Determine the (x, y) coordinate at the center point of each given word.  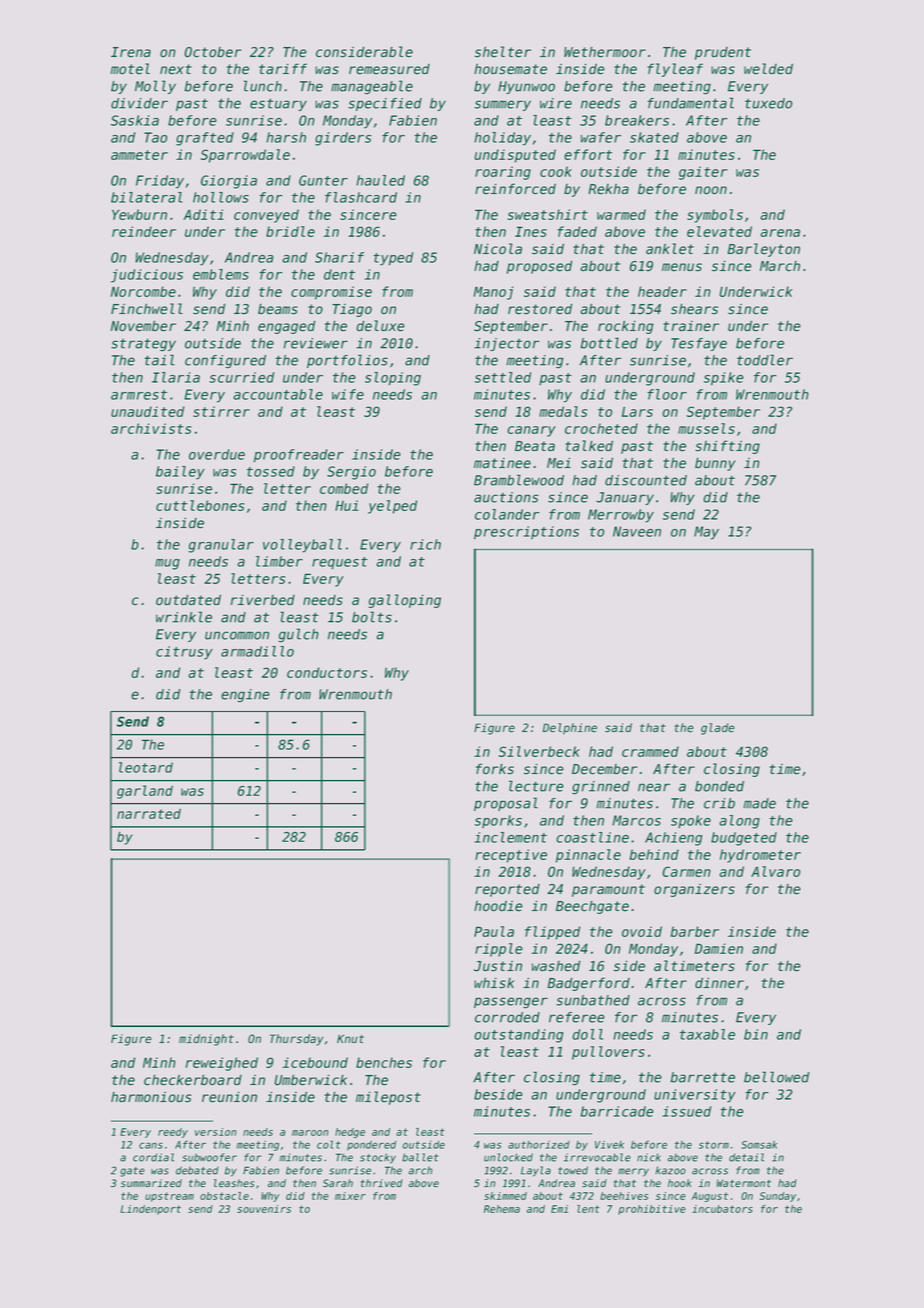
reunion (229, 1097)
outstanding (519, 1036)
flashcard (361, 197)
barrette (702, 1077)
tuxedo (768, 103)
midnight (206, 1040)
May (706, 533)
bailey (180, 473)
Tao (155, 137)
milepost (388, 1098)
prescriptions (526, 533)
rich (425, 544)
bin (756, 1034)
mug (167, 564)
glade (718, 729)
